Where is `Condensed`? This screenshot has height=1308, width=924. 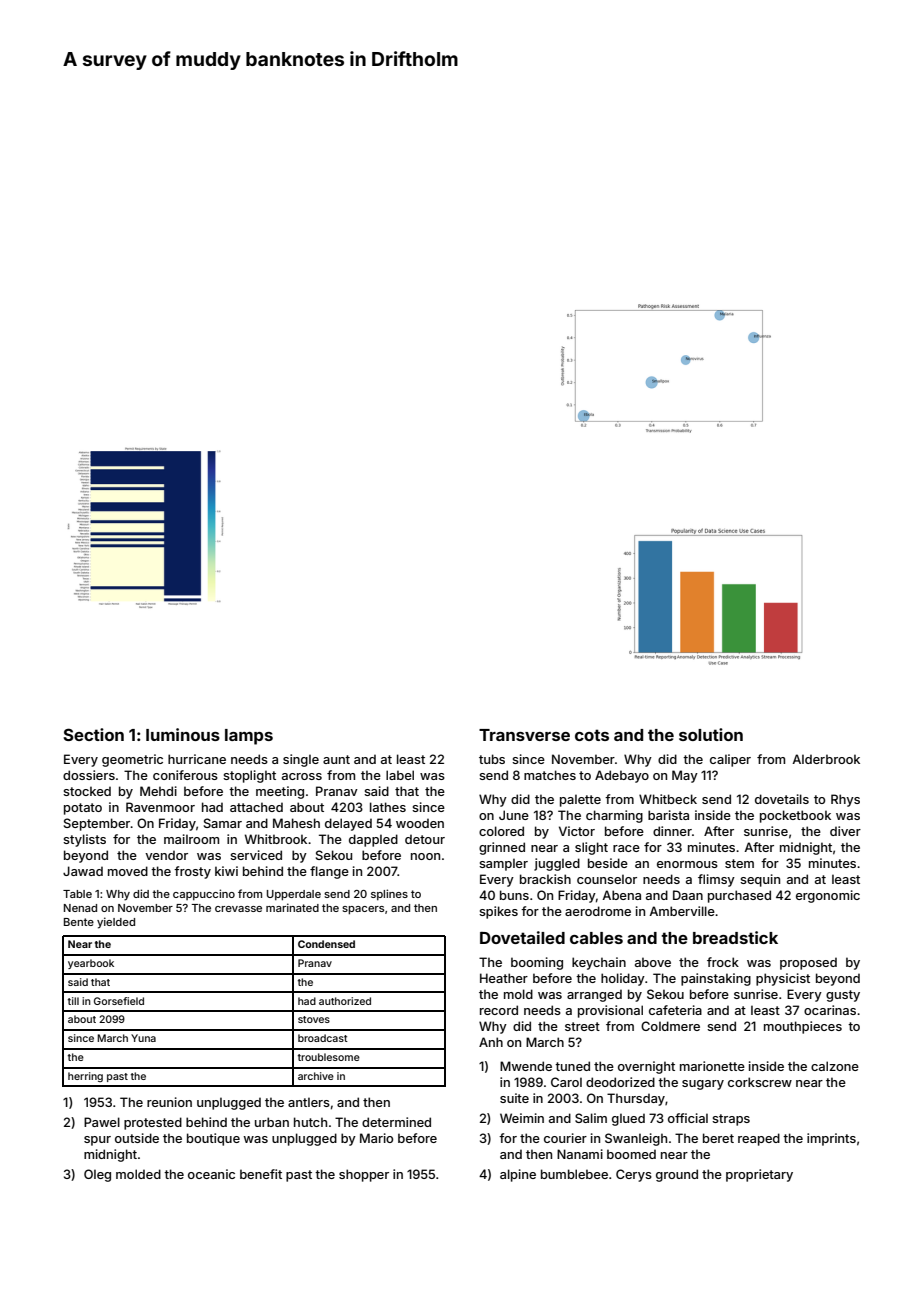
Condensed is located at coordinates (326, 944).
